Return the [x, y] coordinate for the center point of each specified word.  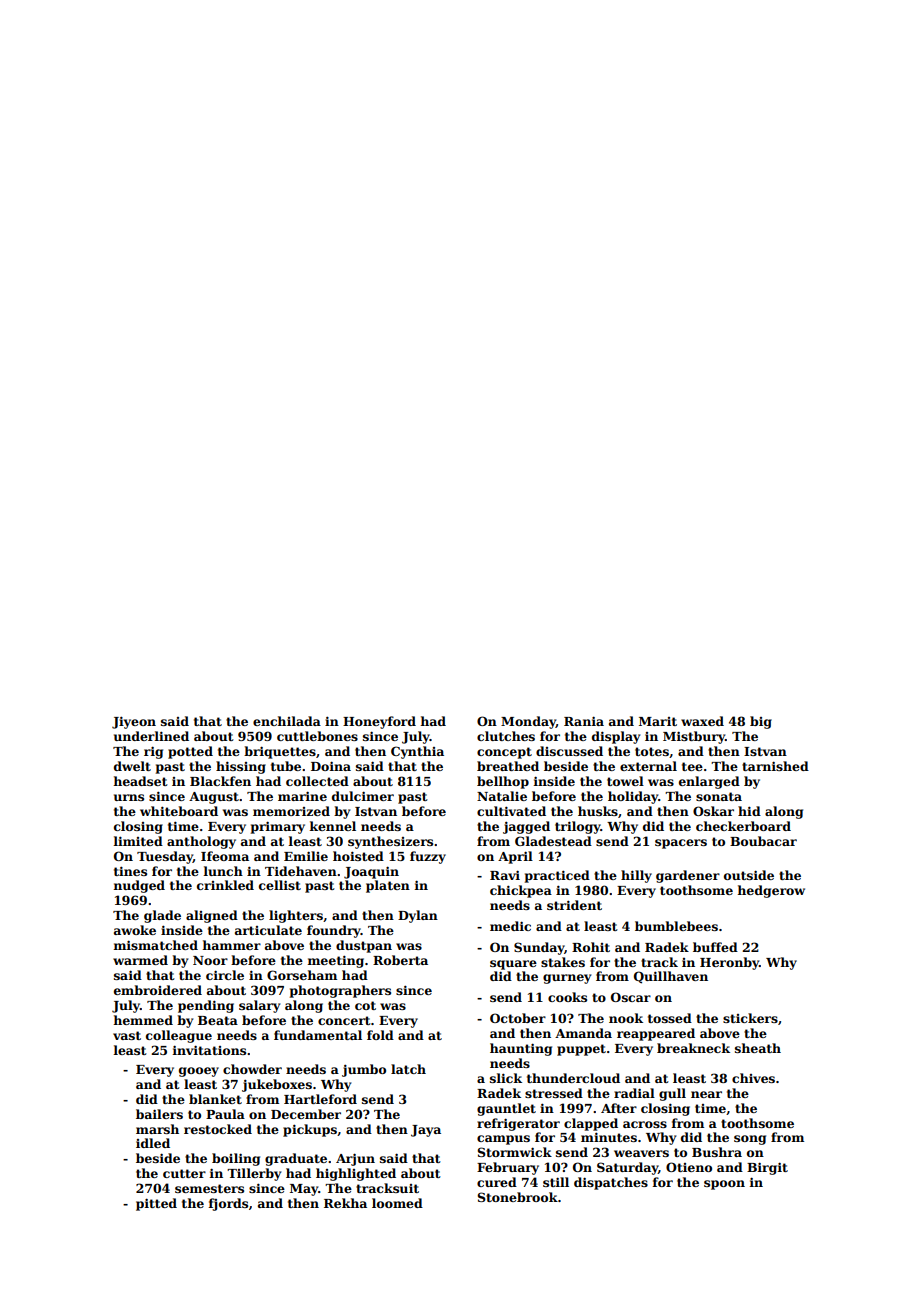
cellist [280, 885]
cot [365, 1005]
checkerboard [743, 826]
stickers [750, 1018]
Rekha [345, 1203]
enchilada [287, 721]
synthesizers [390, 842]
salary [259, 1006]
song [750, 1140]
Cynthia [417, 752]
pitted [156, 1204]
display [616, 737]
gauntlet [506, 1109]
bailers [159, 1114]
